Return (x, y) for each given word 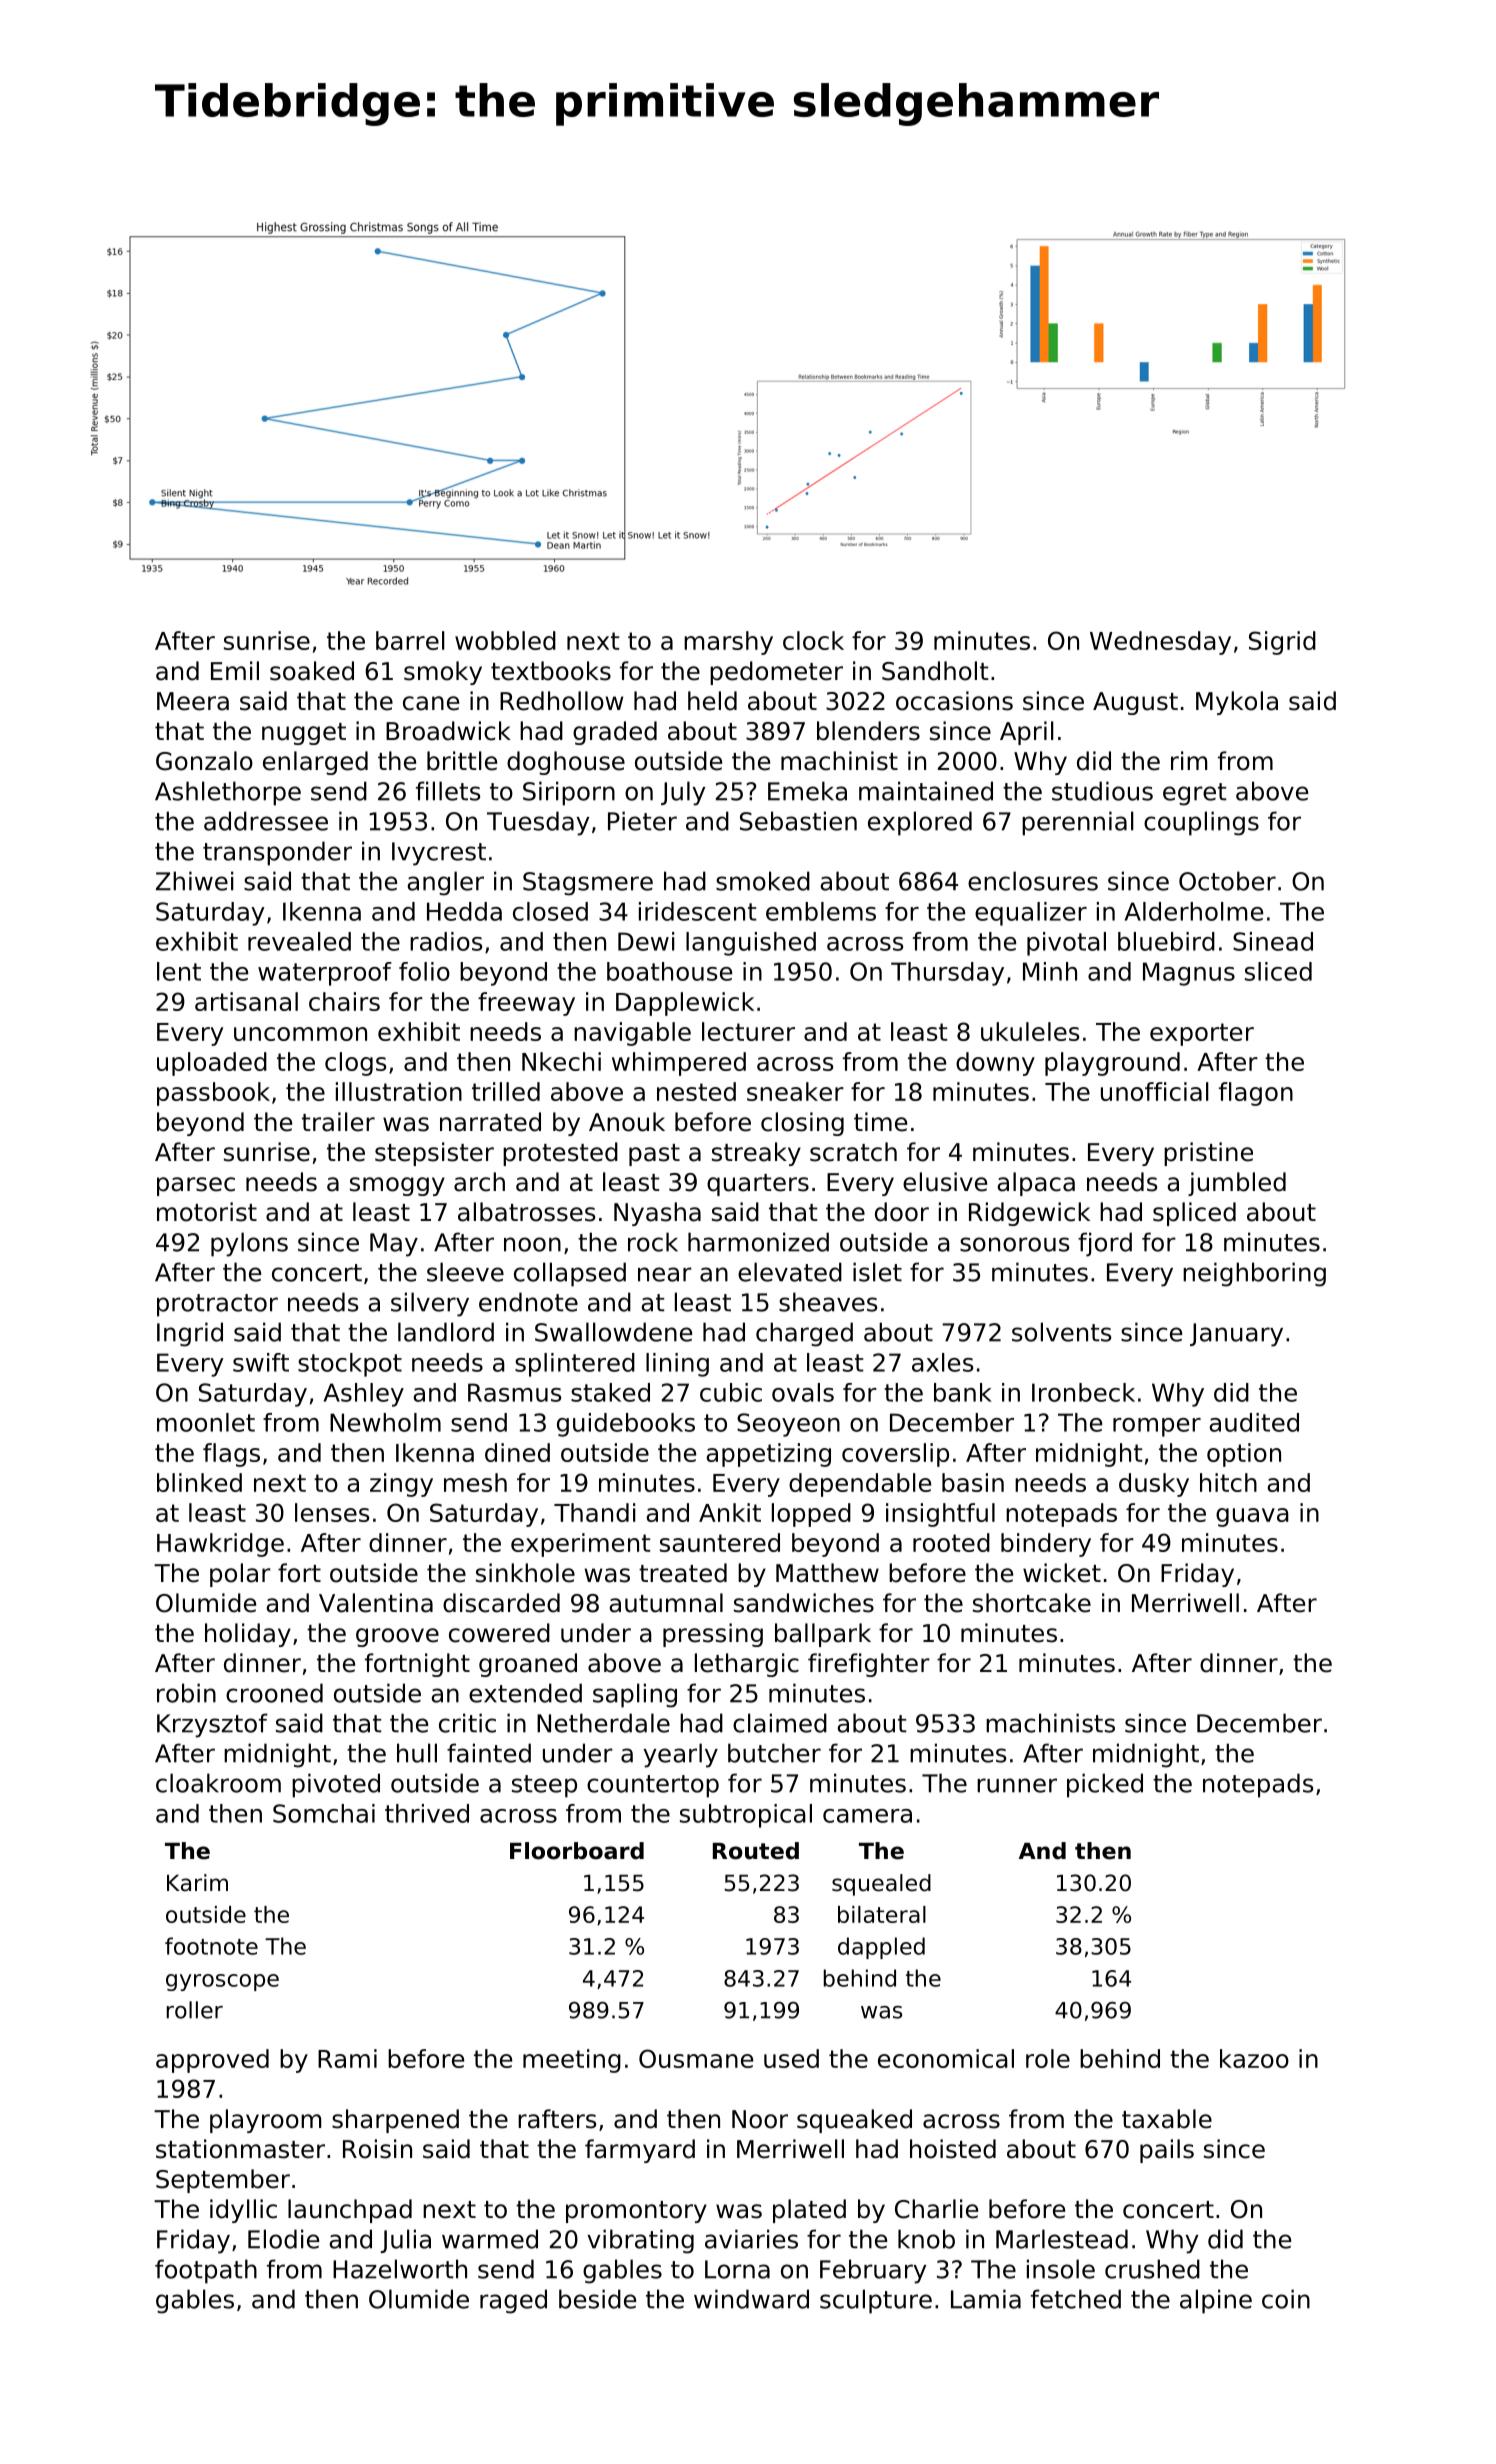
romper (1157, 1427)
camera (867, 1816)
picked (1105, 1785)
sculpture (876, 2301)
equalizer (1031, 914)
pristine (1208, 1154)
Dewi (646, 941)
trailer (338, 1122)
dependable (860, 1485)
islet (877, 1272)
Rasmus (514, 1392)
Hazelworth (400, 2269)
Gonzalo (204, 761)
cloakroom (218, 1783)
